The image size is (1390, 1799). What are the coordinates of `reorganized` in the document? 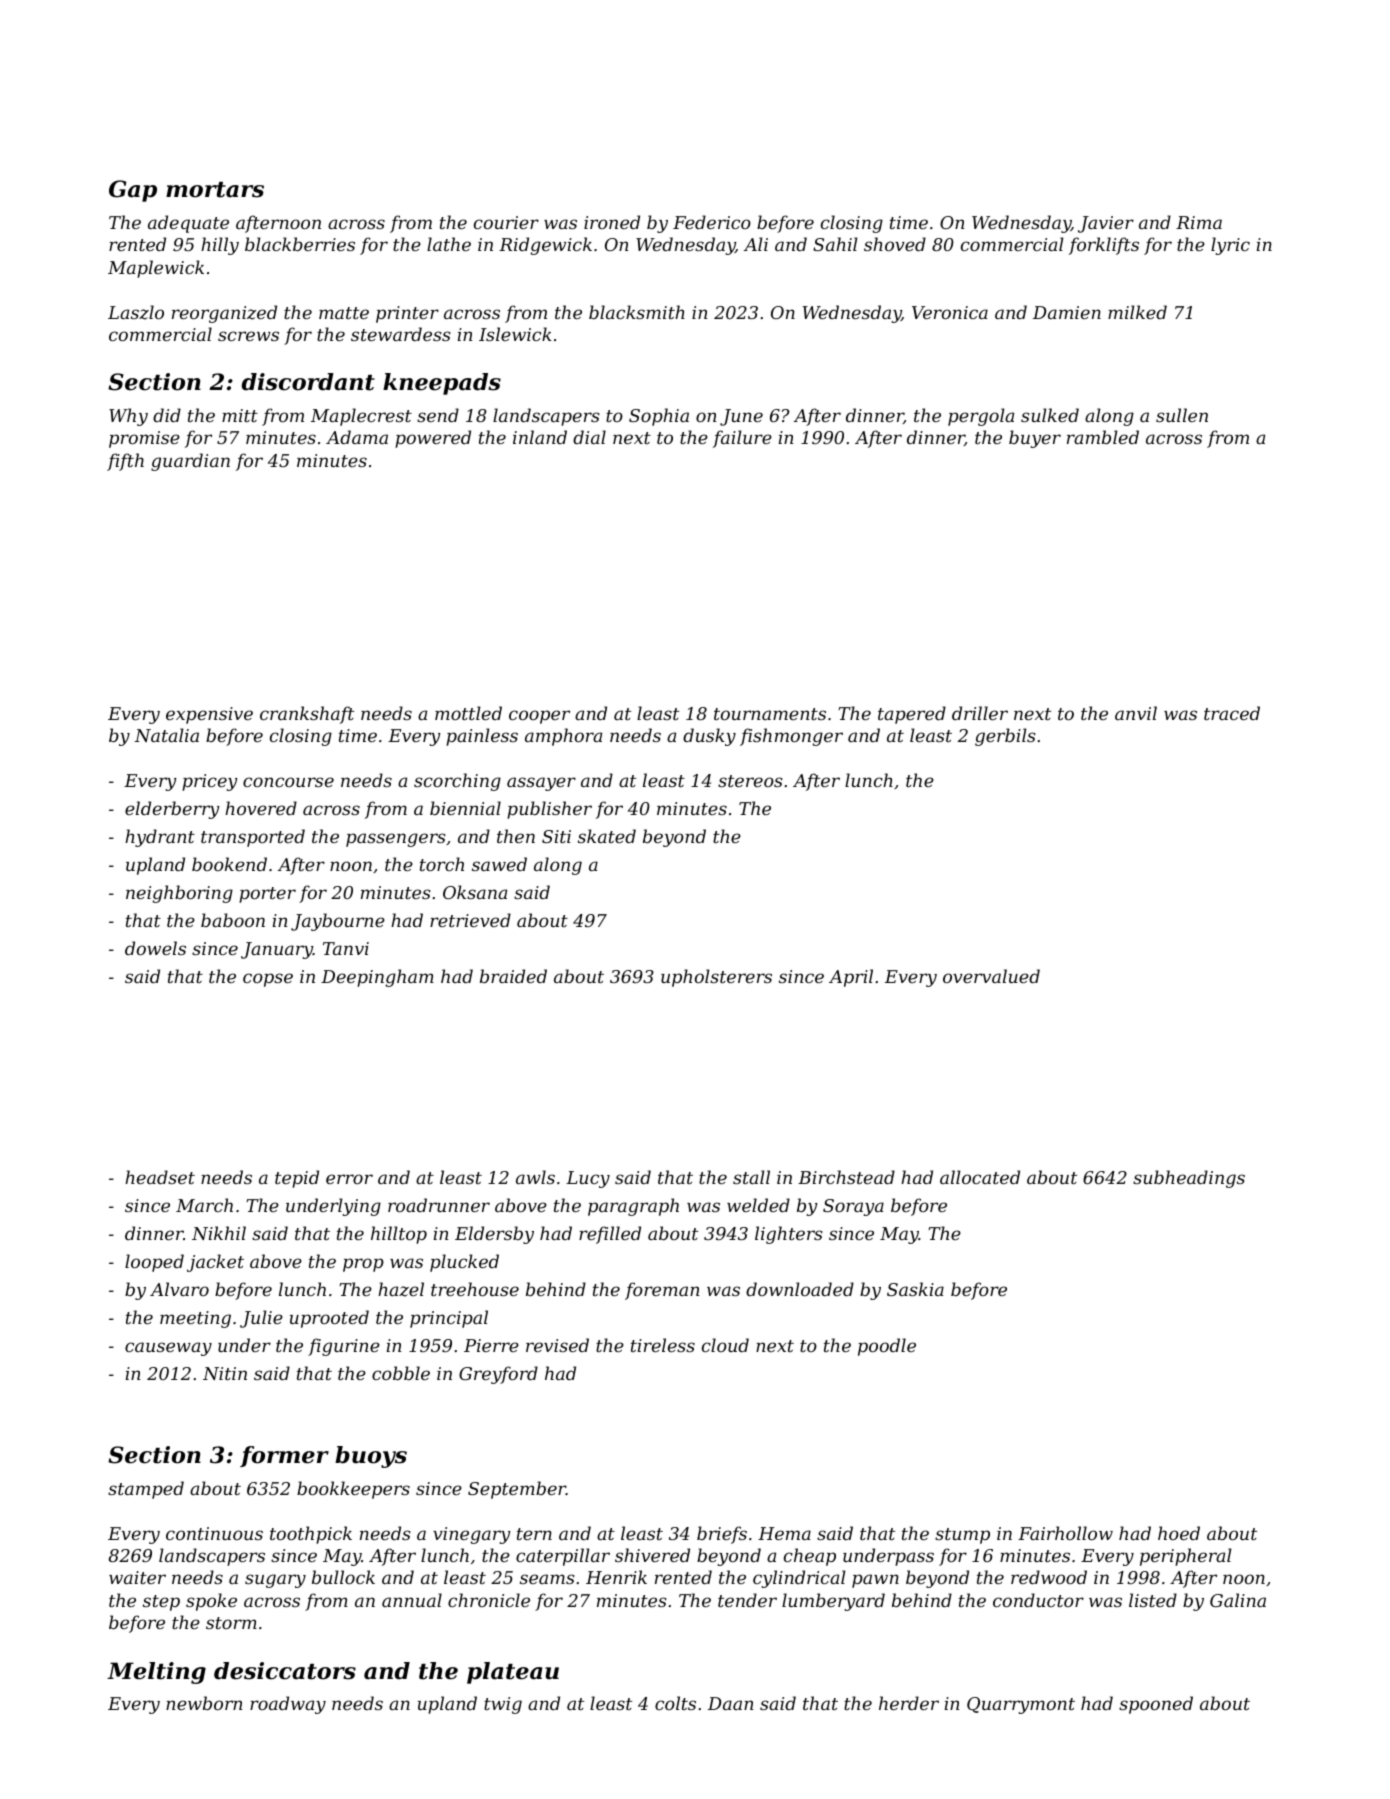 It's located at (224, 314).
